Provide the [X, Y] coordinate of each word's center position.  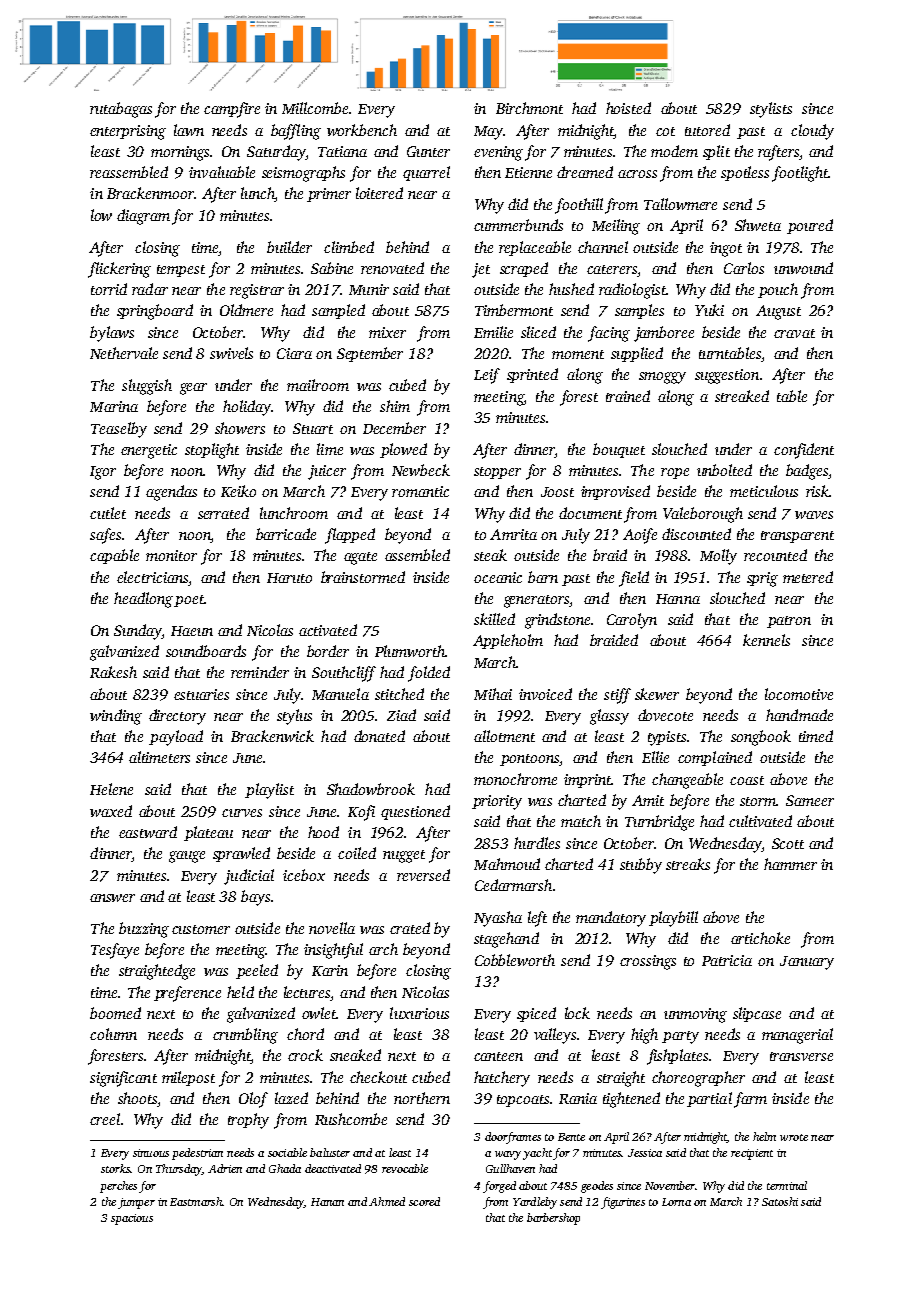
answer [112, 898]
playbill [673, 919]
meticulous [764, 491]
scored [424, 1201]
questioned [415, 812]
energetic [149, 451]
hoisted [628, 108]
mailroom [318, 385]
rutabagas [121, 110]
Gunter [428, 151]
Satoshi [780, 1201]
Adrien [225, 1168]
